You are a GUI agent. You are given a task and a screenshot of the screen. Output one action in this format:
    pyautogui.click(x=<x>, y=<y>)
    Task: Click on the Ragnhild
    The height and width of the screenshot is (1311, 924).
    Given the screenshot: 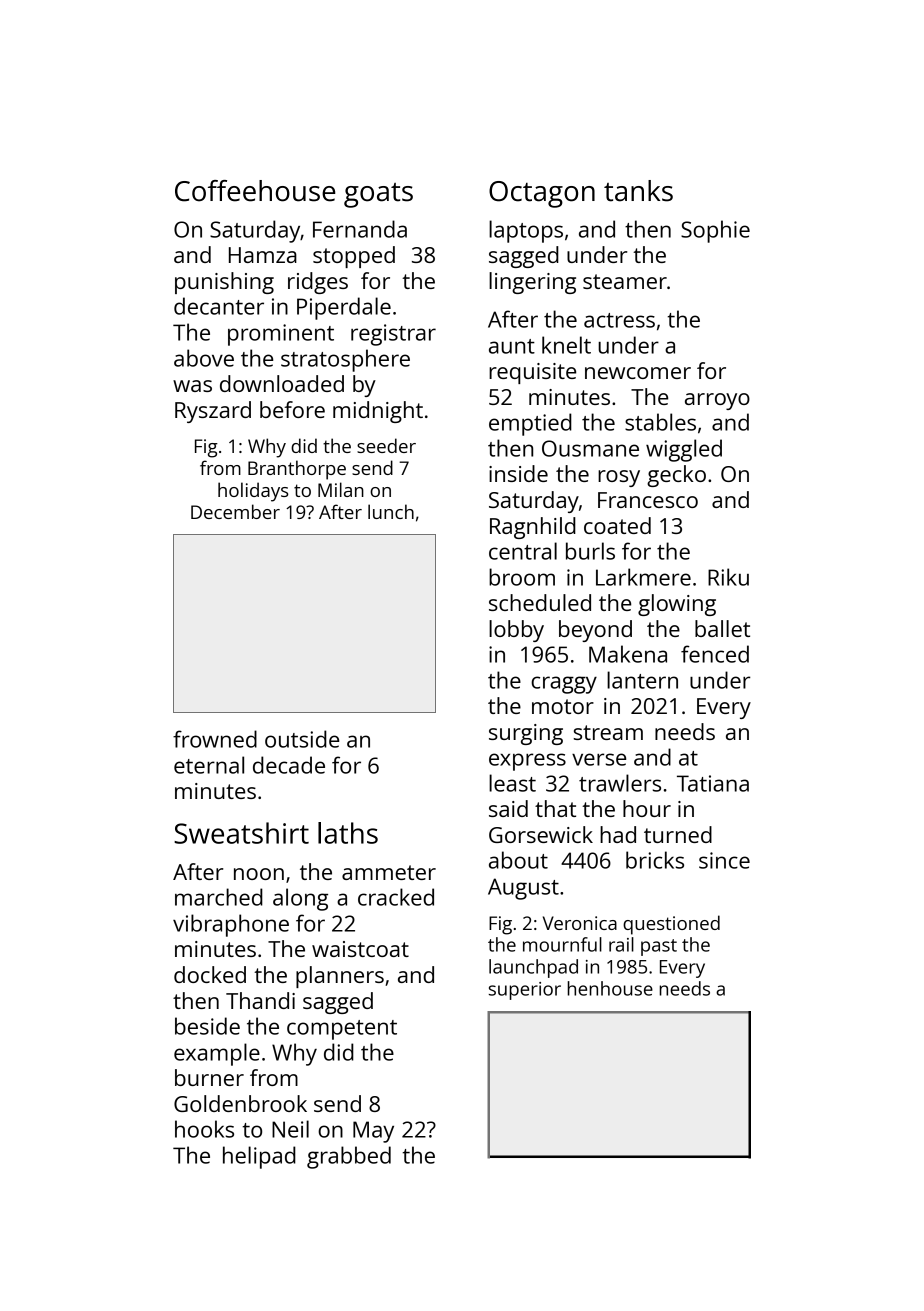 What is the action you would take?
    pyautogui.click(x=533, y=528)
